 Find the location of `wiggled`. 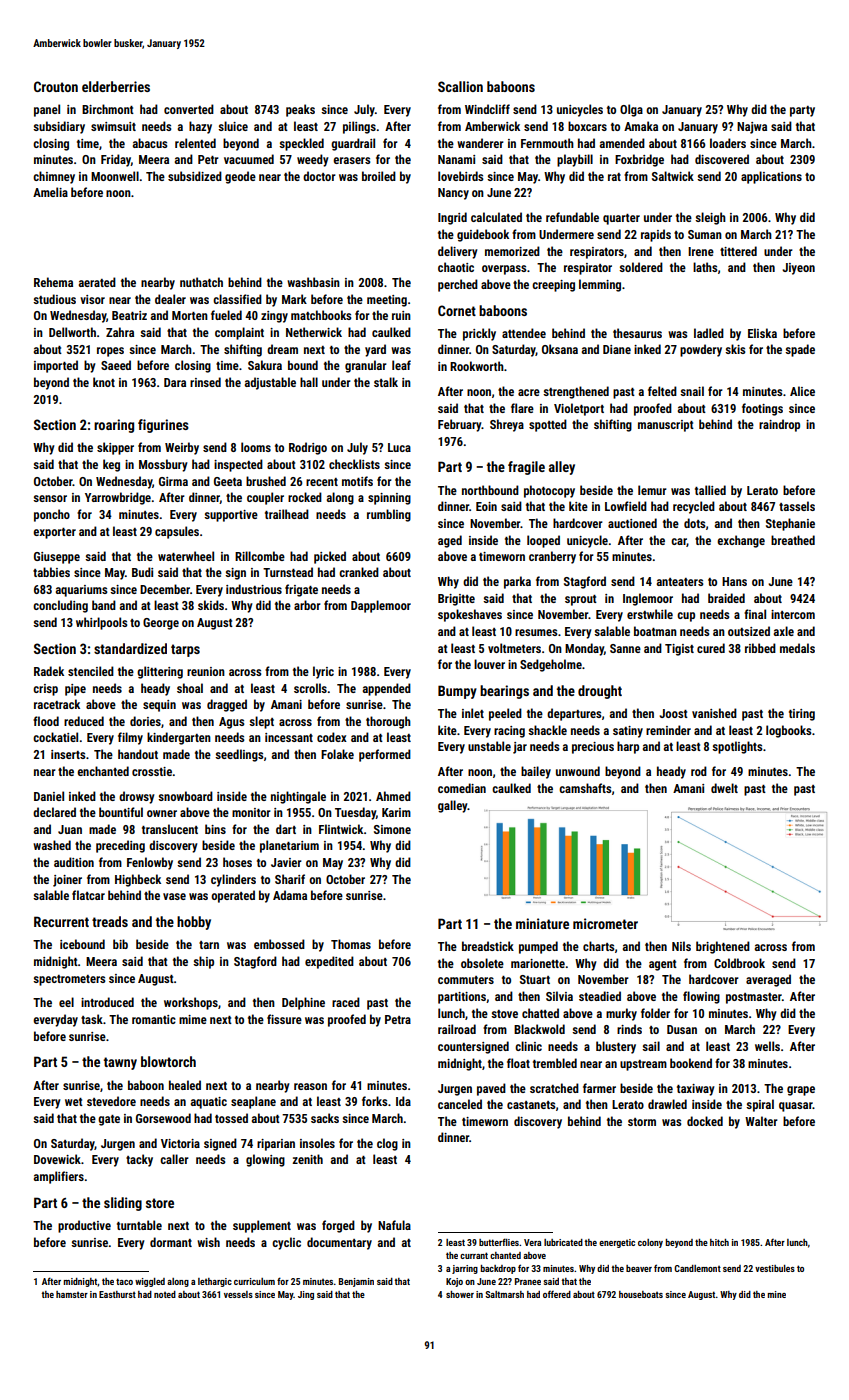

wiggled is located at coordinates (150, 1282).
